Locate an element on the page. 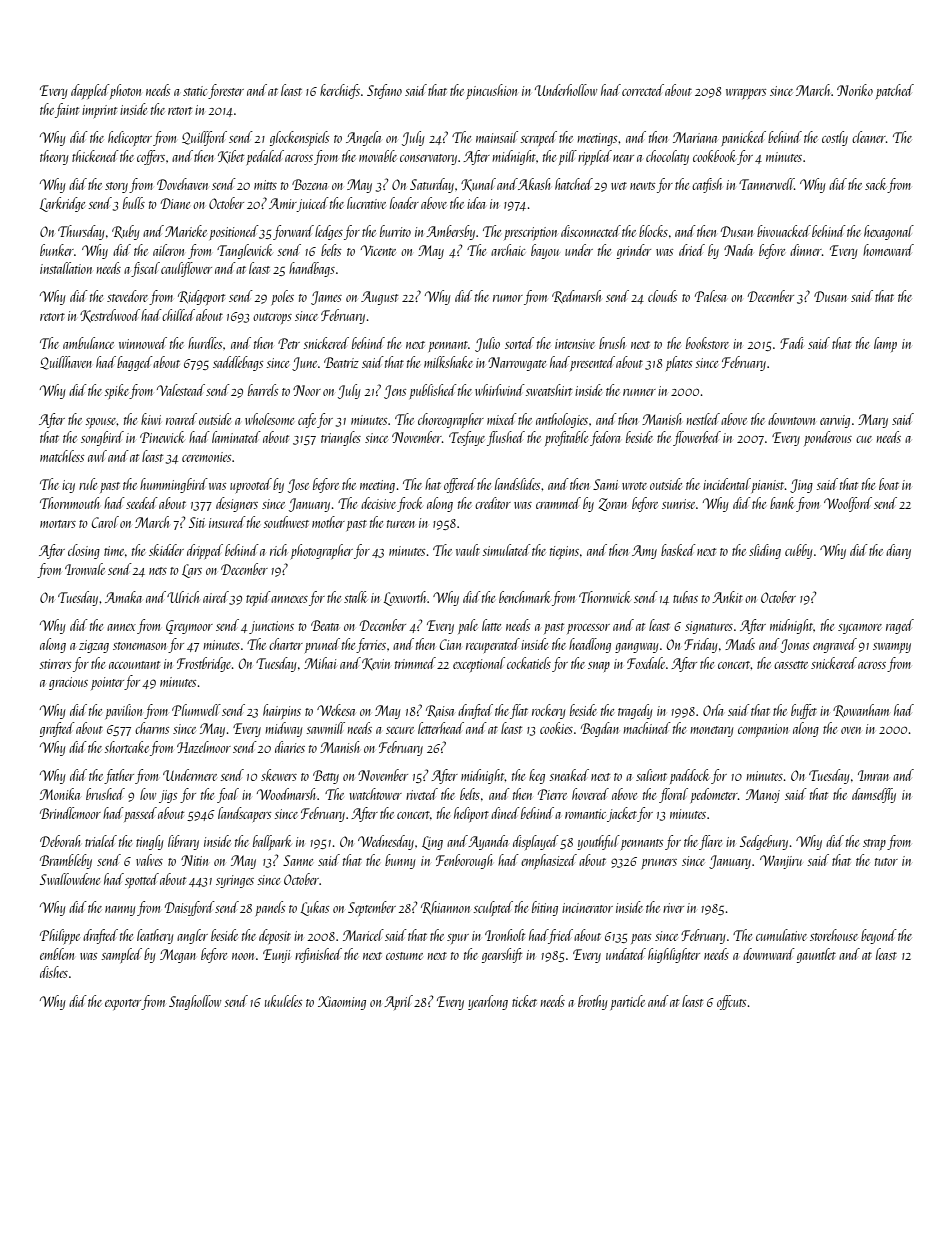 The height and width of the page is (1233, 952). Noriko is located at coordinates (855, 90).
